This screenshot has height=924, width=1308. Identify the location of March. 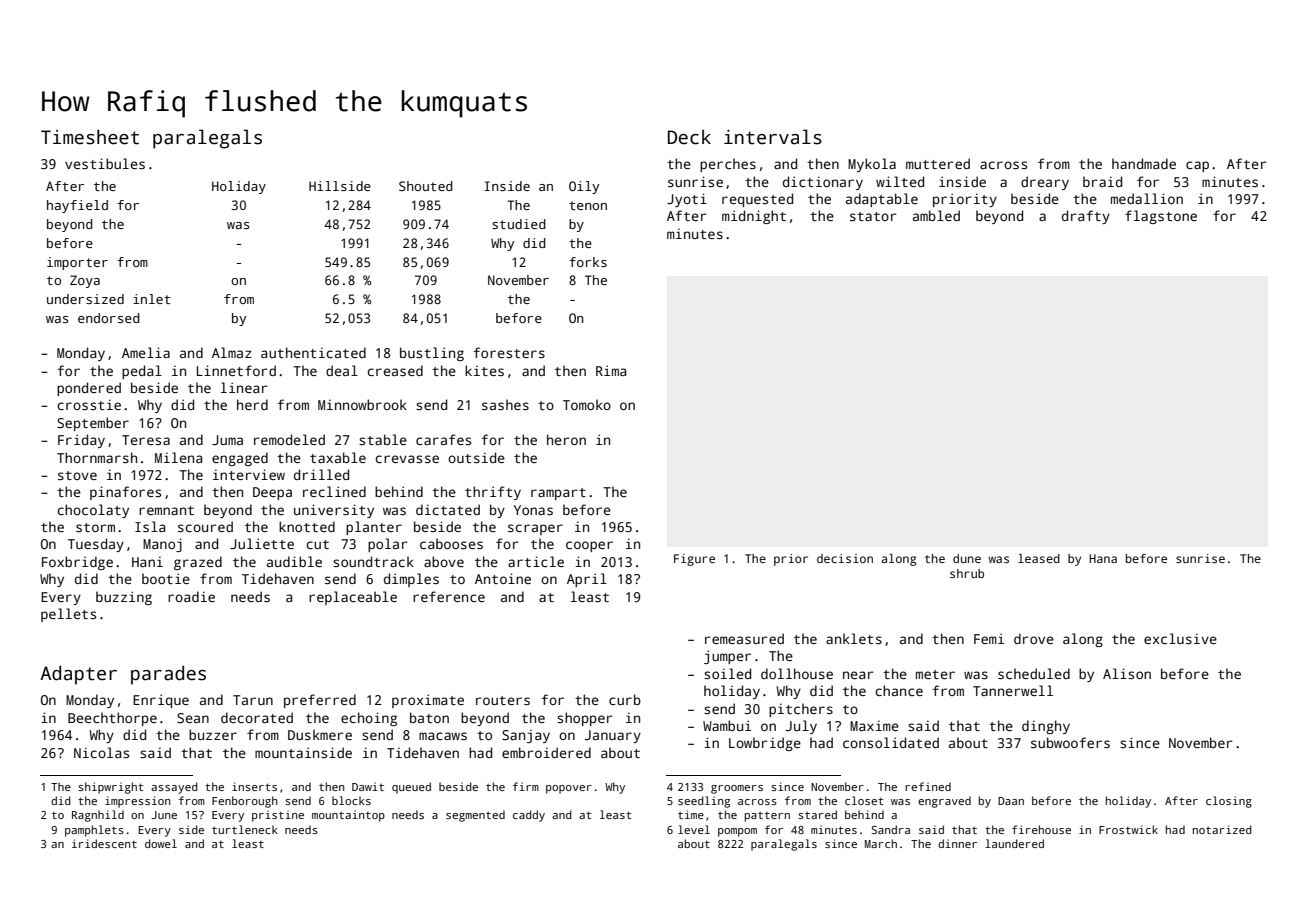
(881, 843).
